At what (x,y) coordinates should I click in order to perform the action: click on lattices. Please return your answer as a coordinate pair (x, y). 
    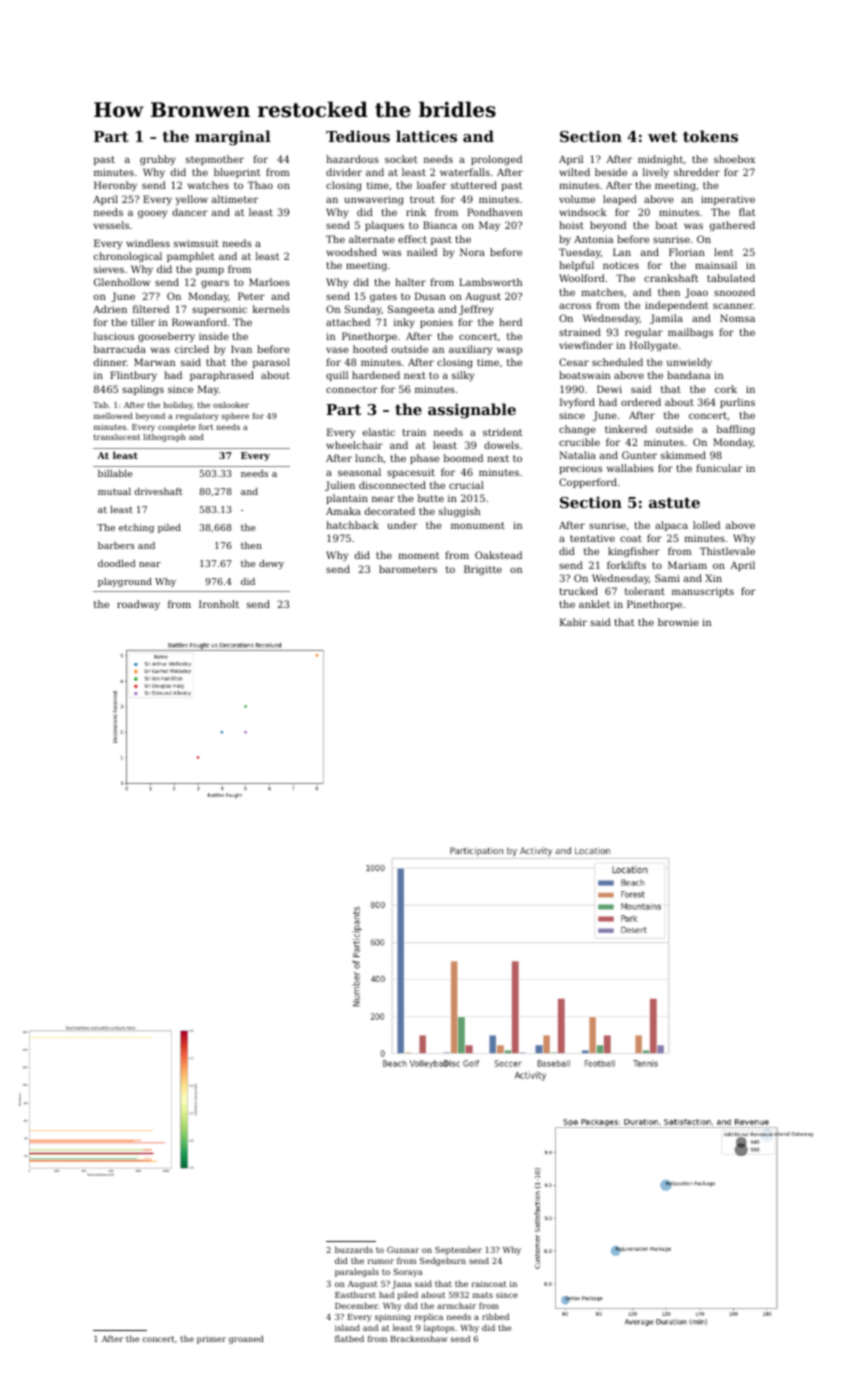
    Looking at the image, I should click on (426, 136).
